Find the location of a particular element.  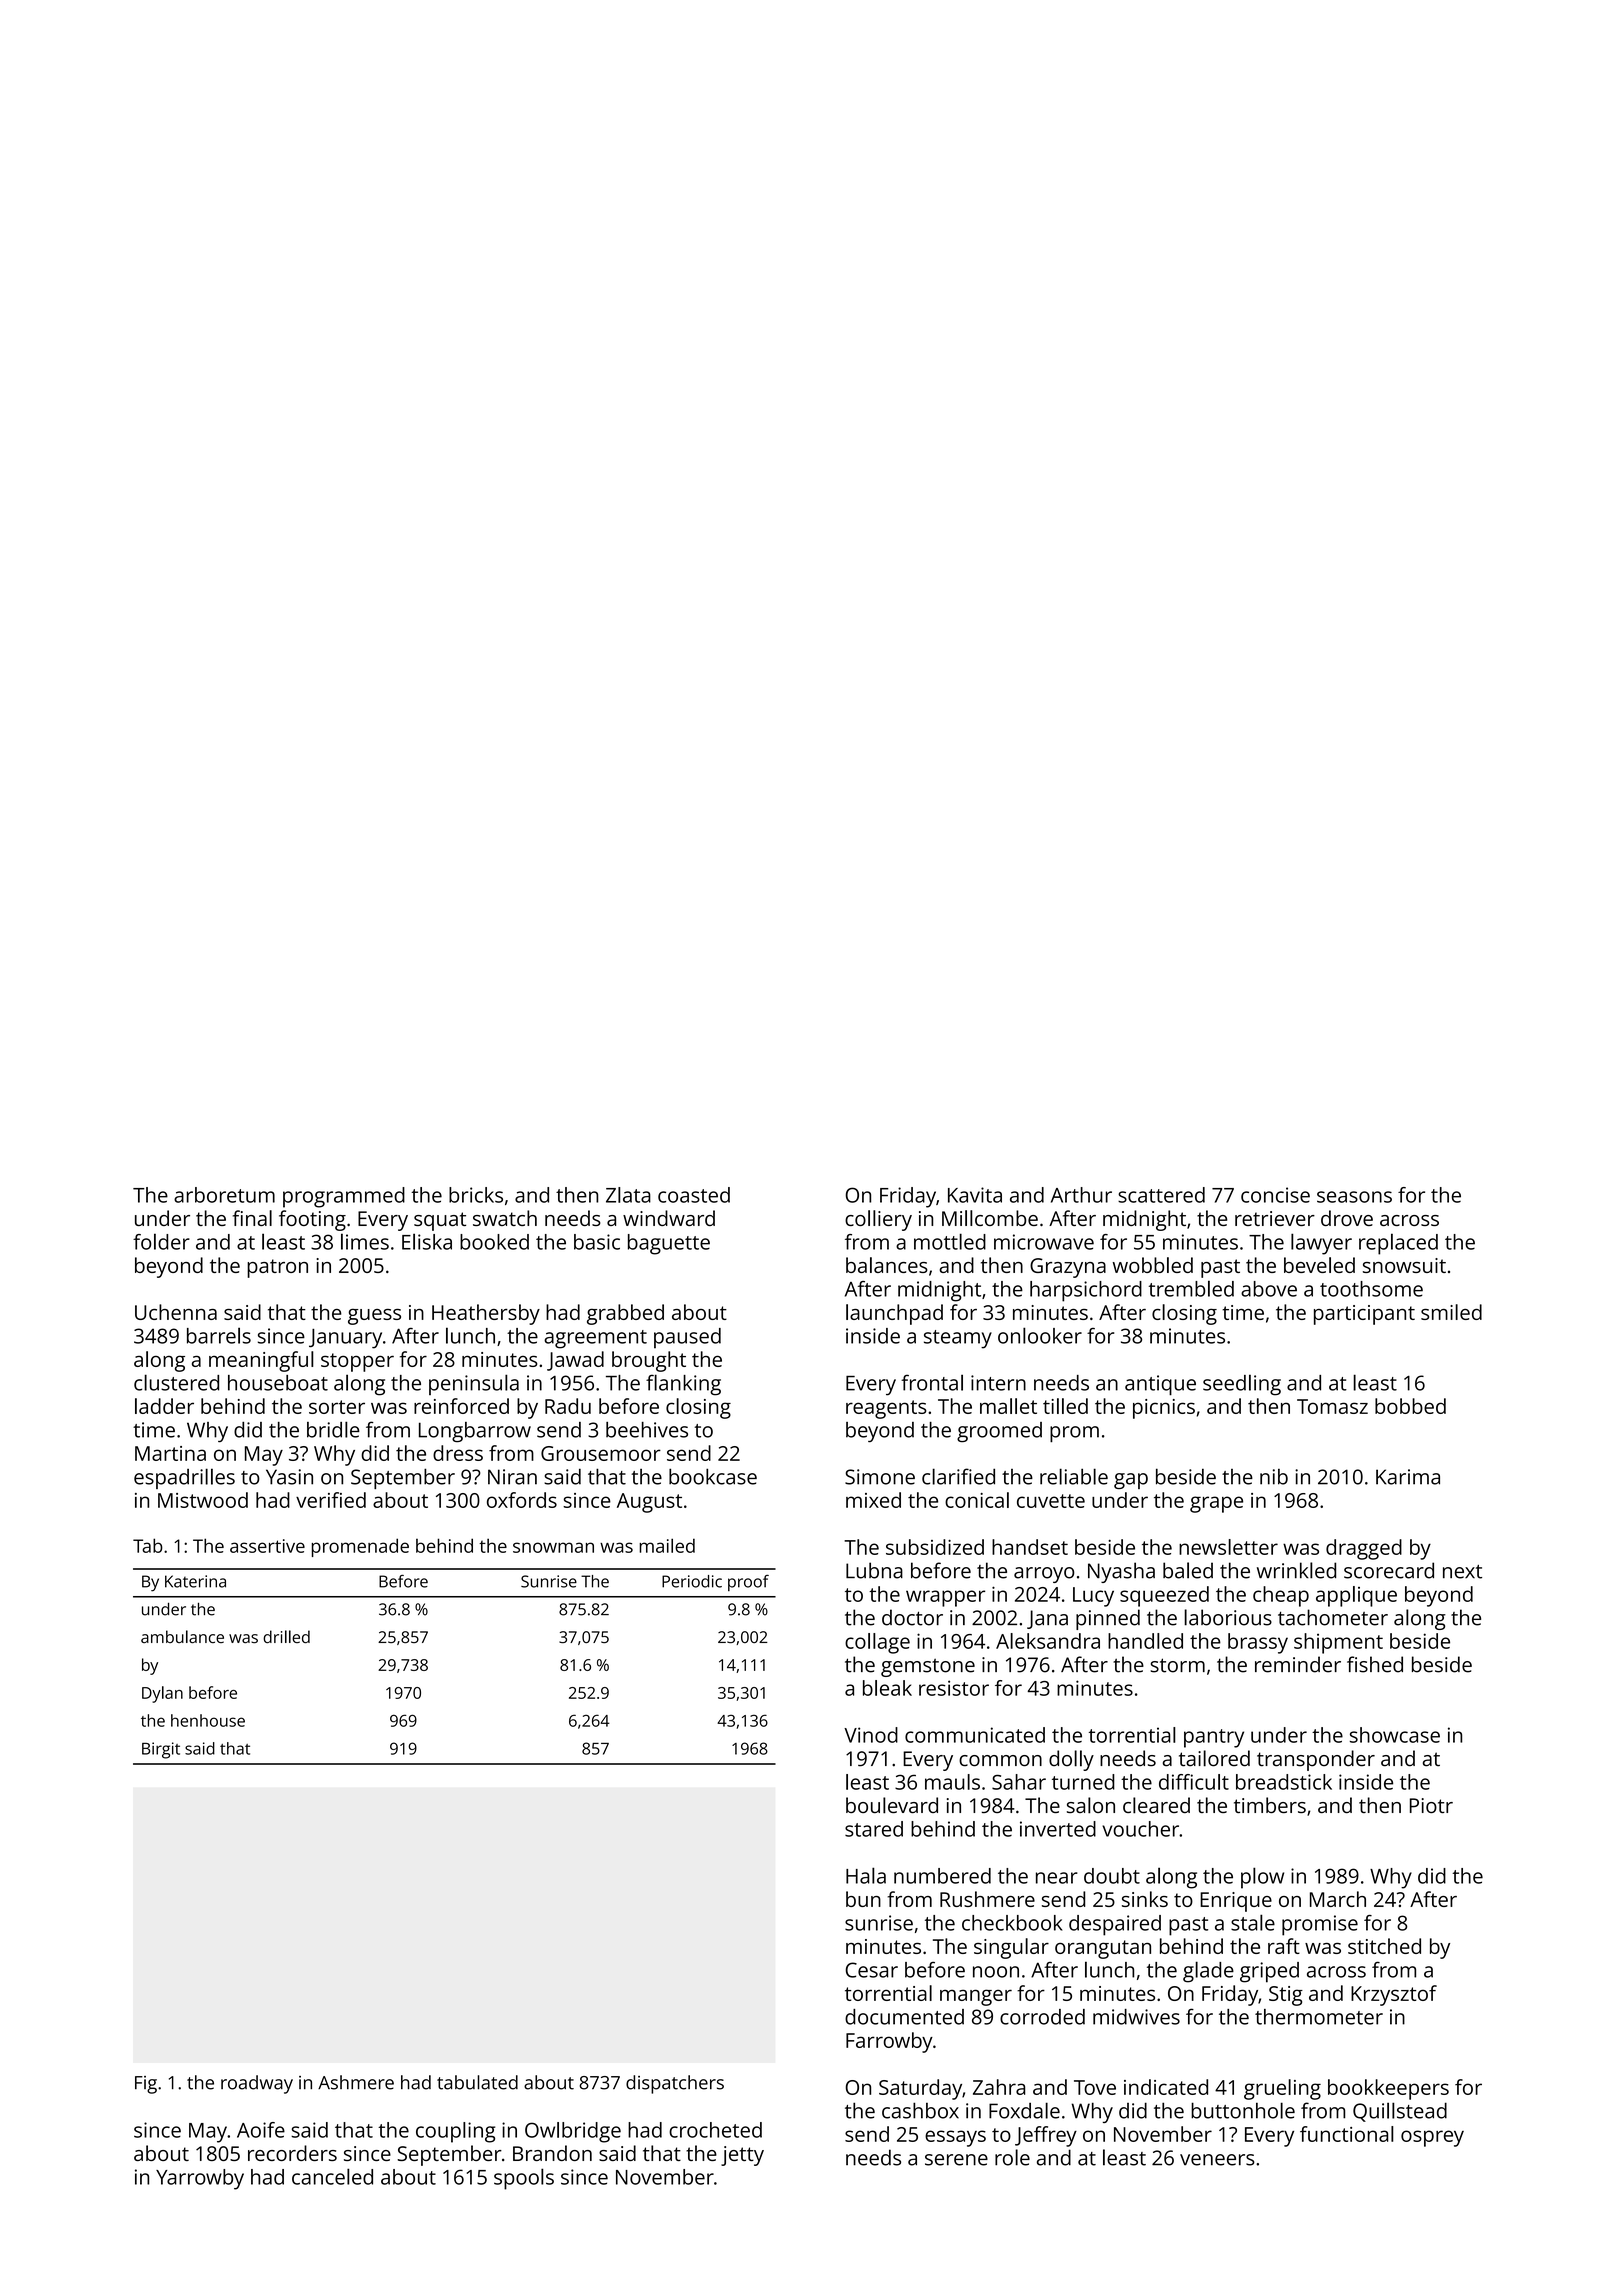

handled is located at coordinates (1145, 1641).
